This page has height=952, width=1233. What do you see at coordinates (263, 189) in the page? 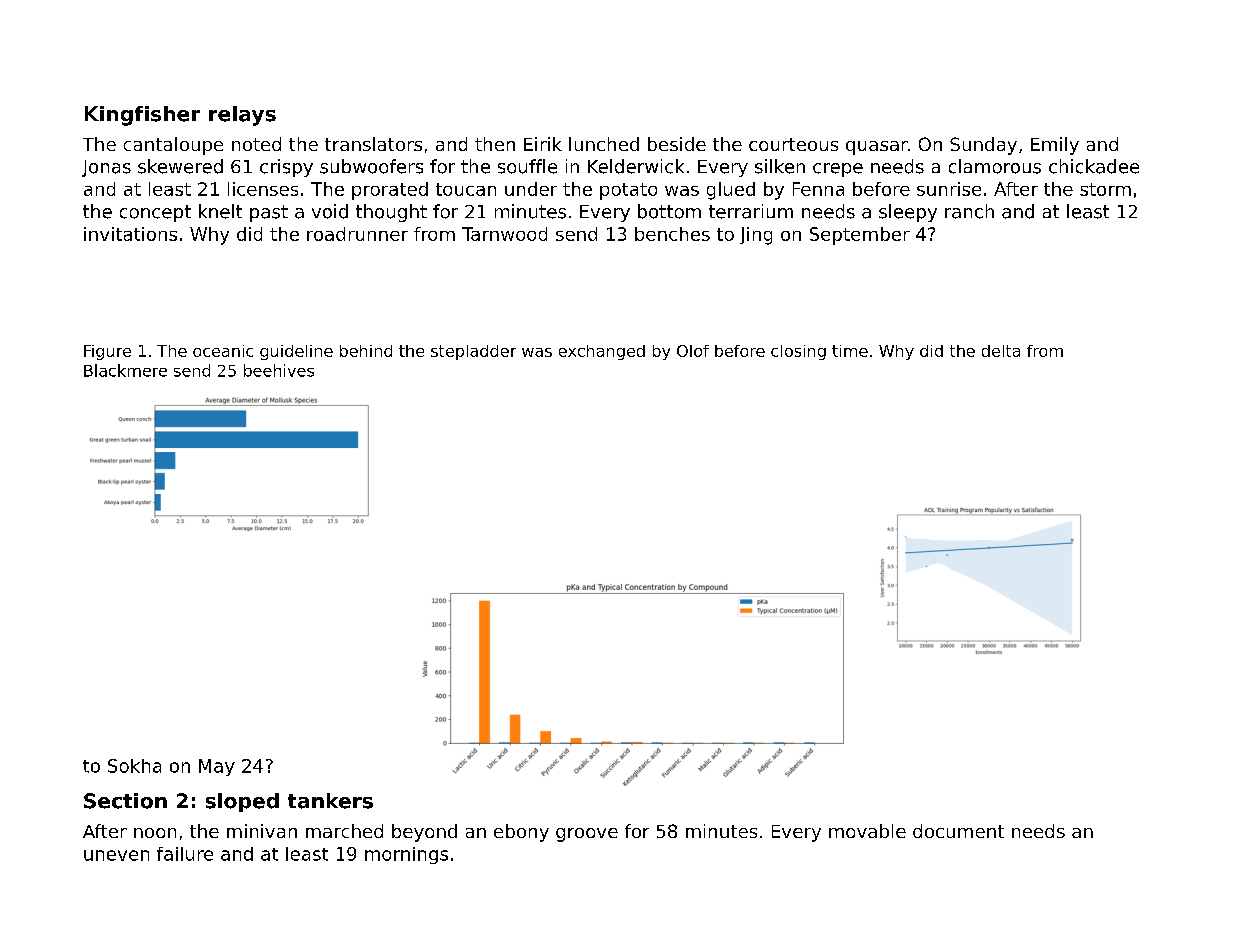
I see `licenses` at bounding box center [263, 189].
